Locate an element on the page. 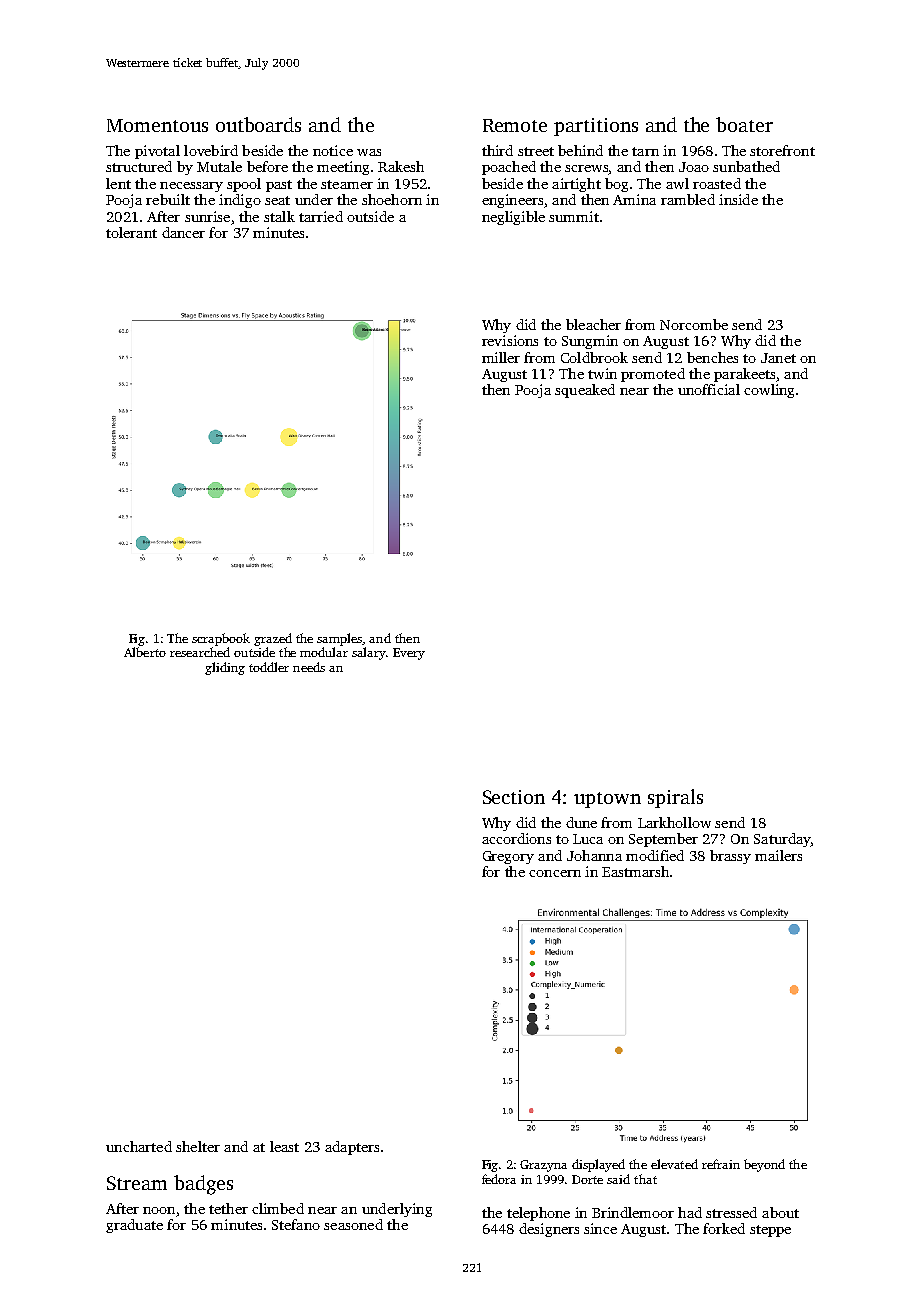 The image size is (924, 1308). squeaked is located at coordinates (585, 391).
